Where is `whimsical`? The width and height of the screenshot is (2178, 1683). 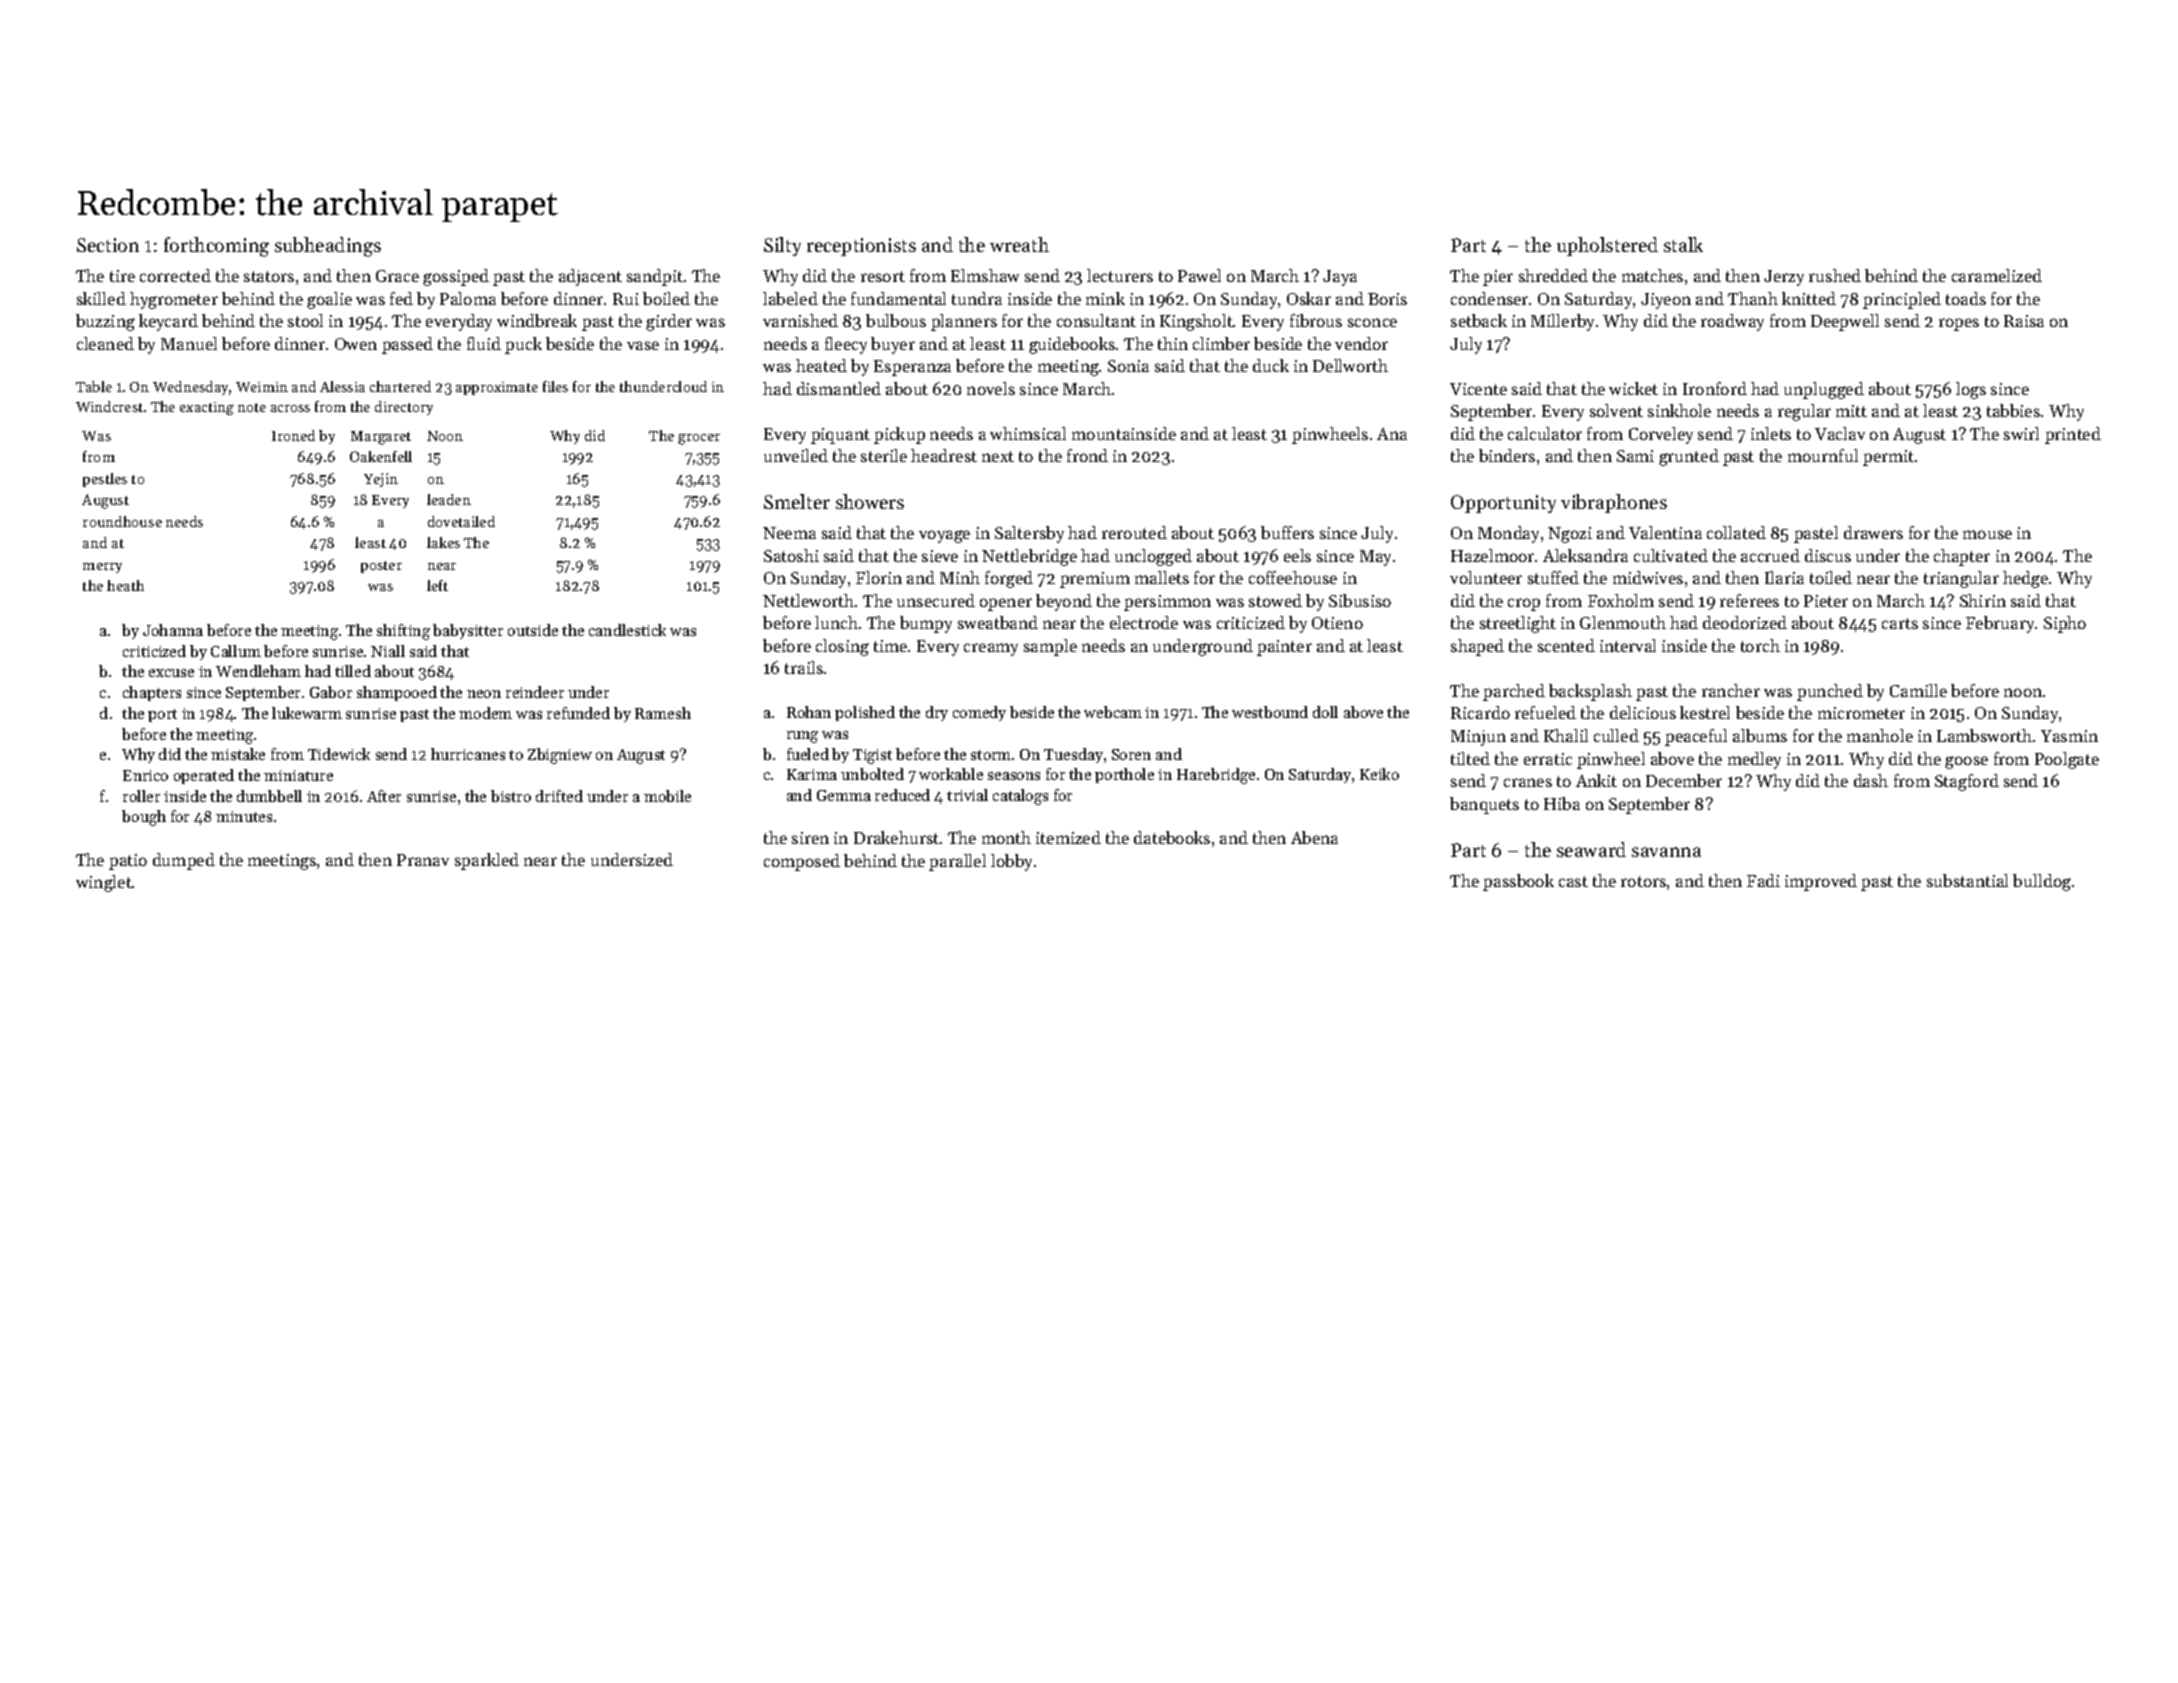 whimsical is located at coordinates (1028, 433).
